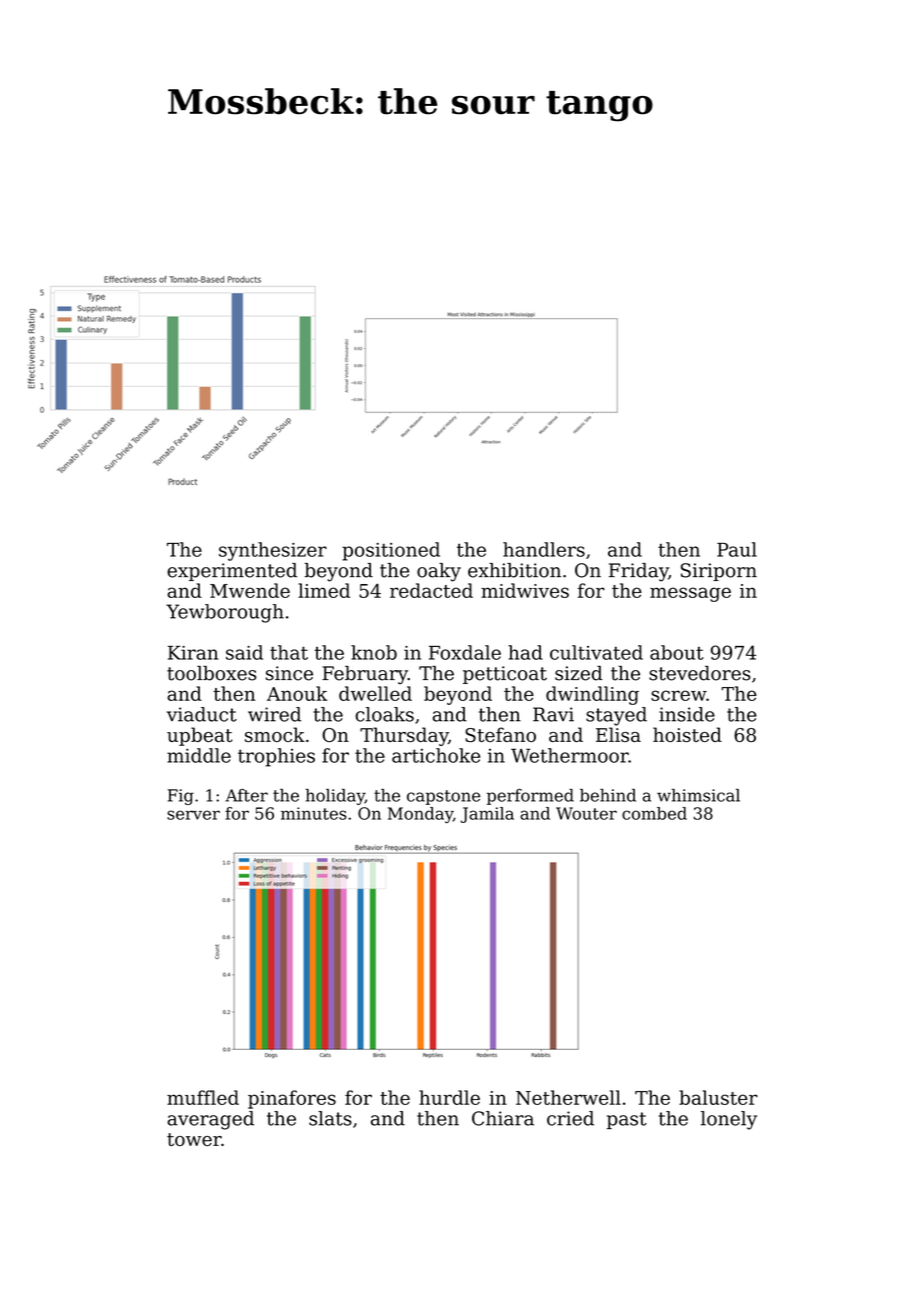  I want to click on Siriporn, so click(719, 572).
